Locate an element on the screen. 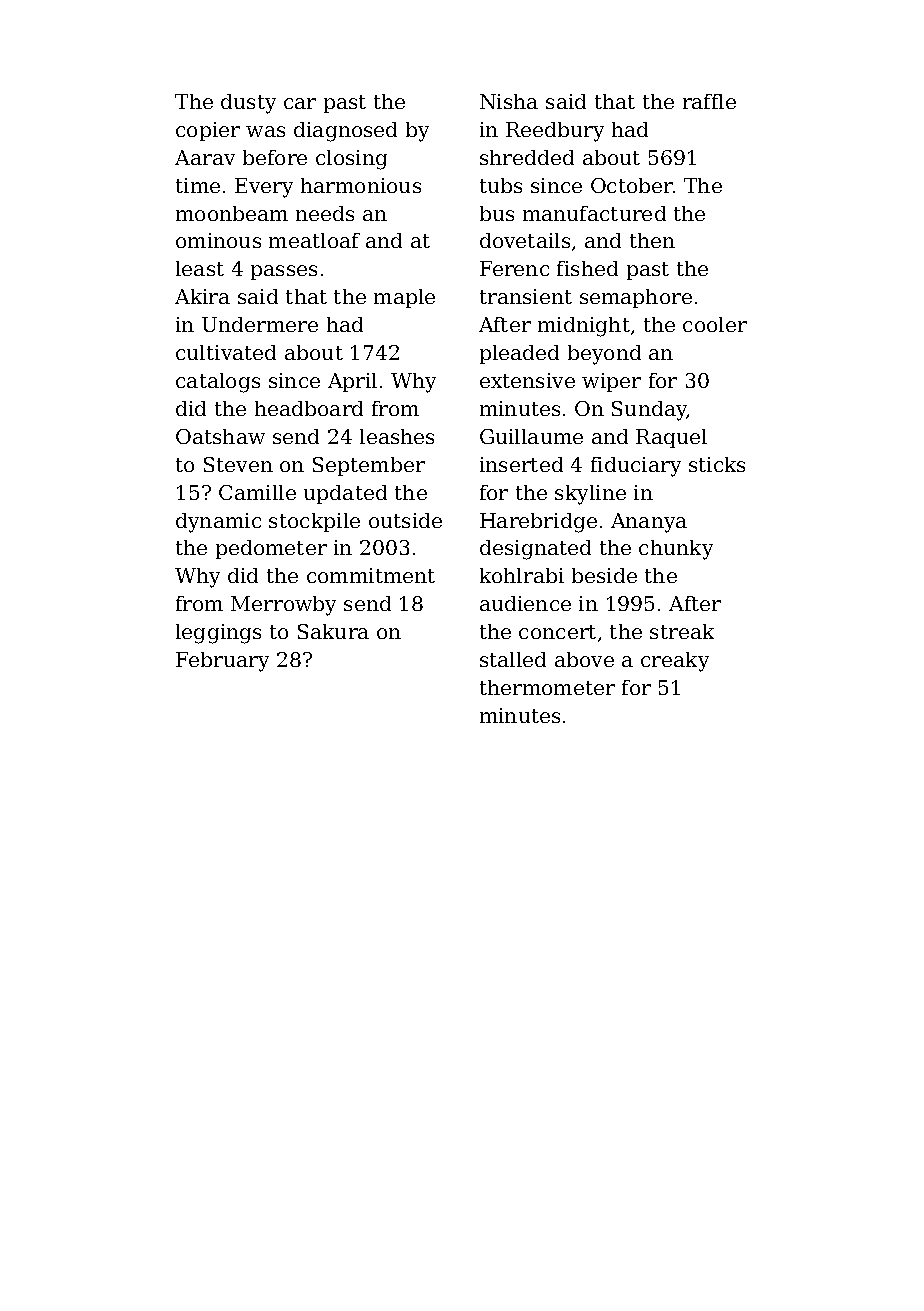 The image size is (924, 1311). thermometer is located at coordinates (547, 687).
